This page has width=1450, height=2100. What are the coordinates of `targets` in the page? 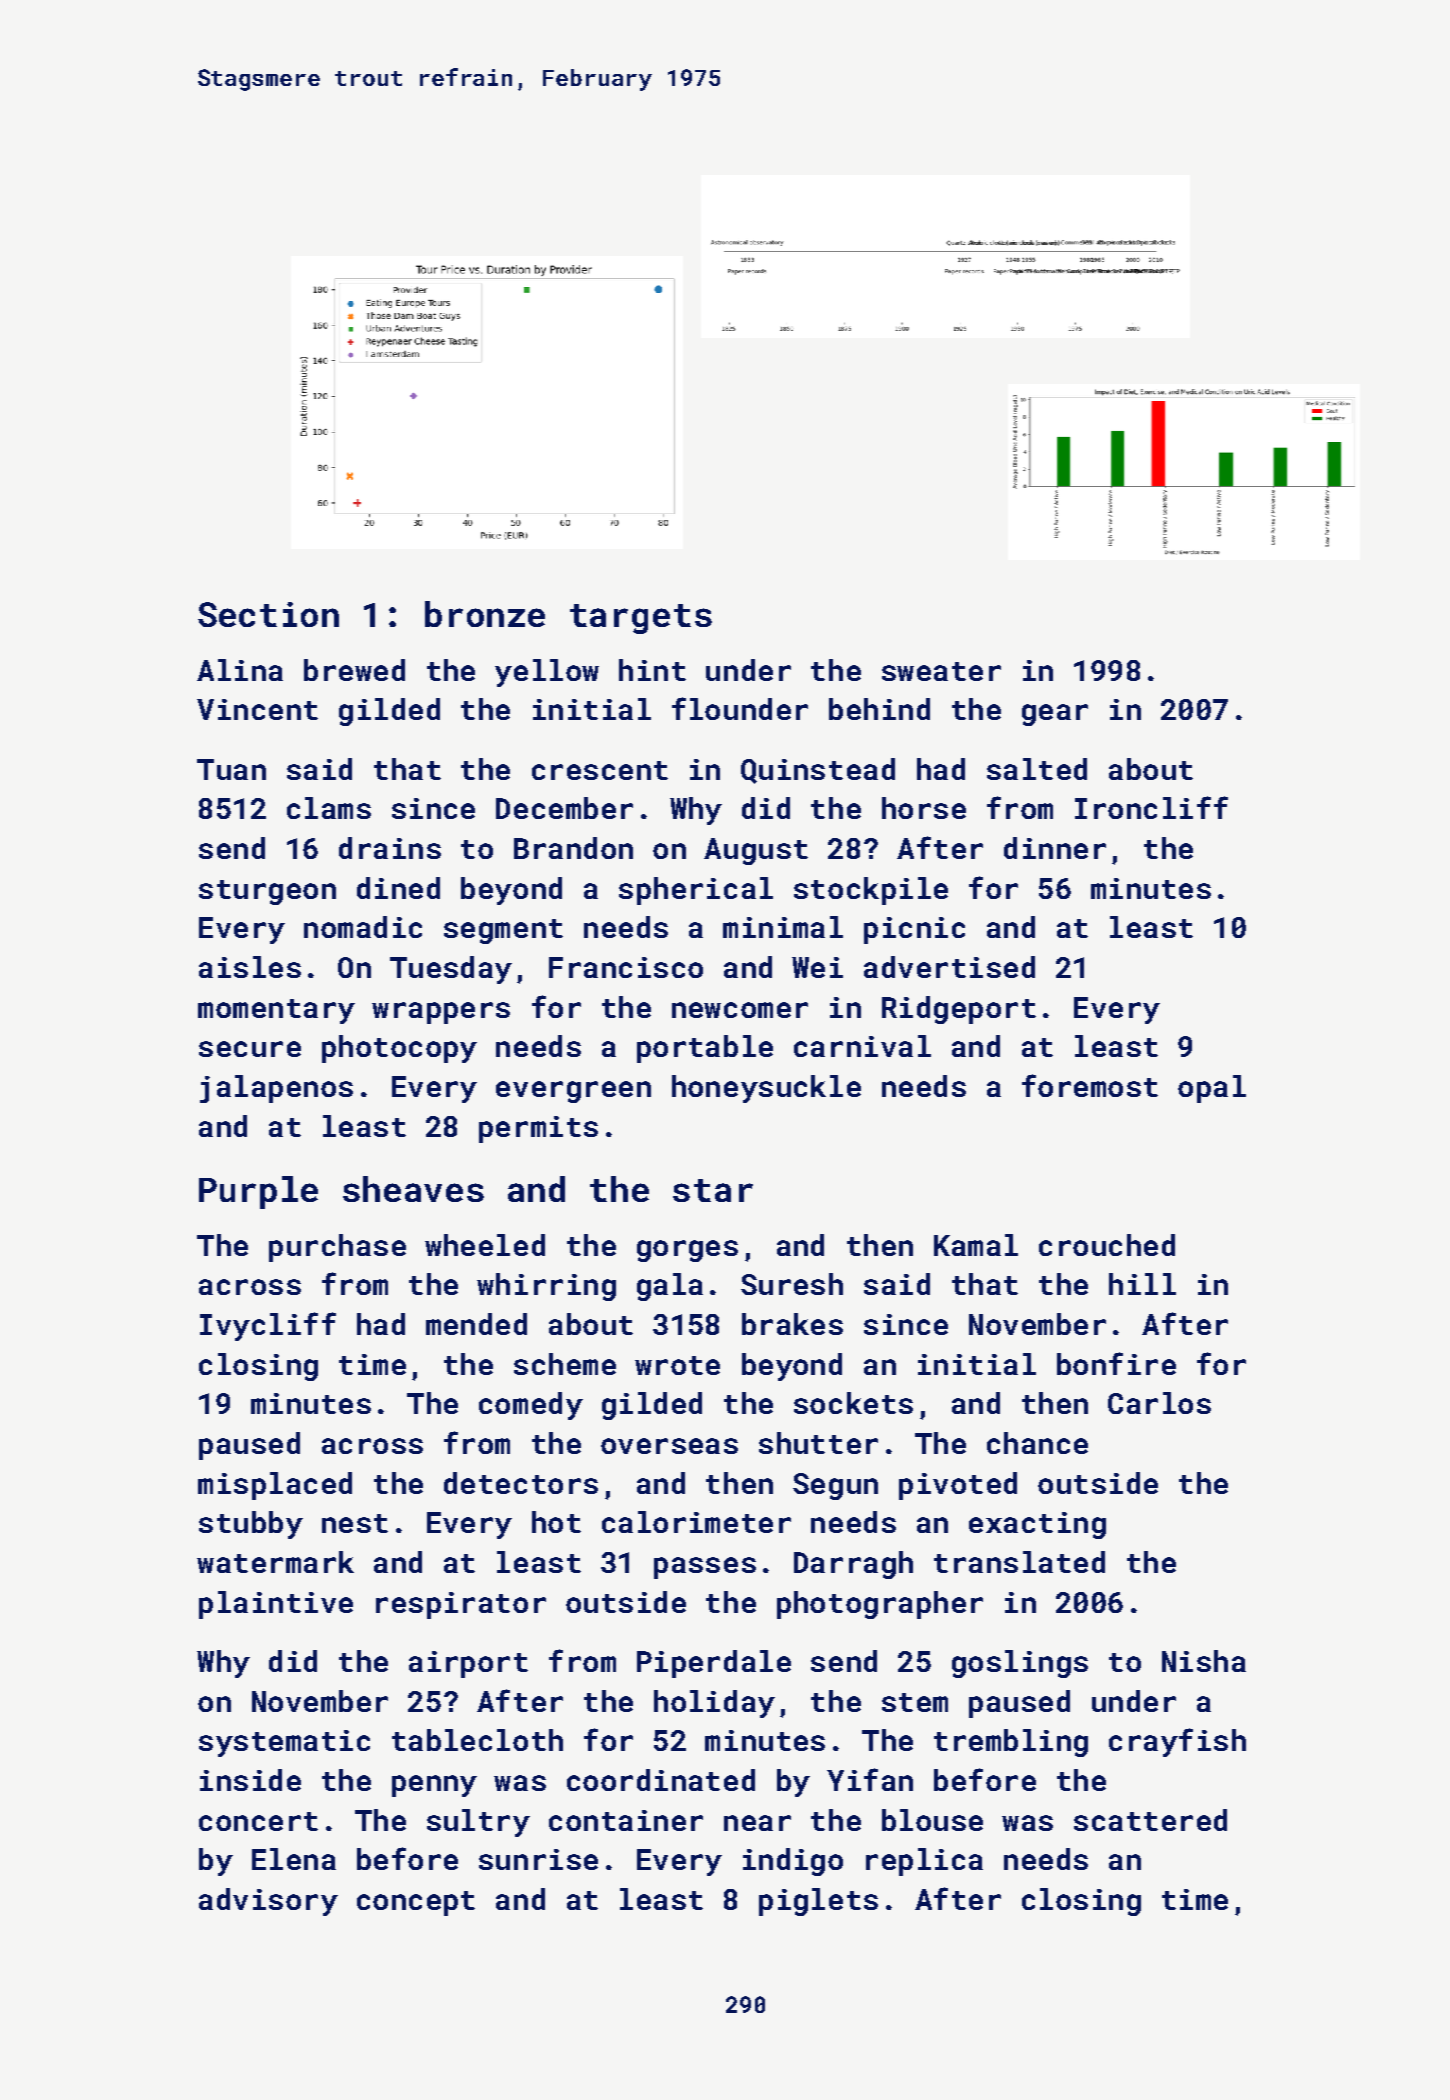 It's located at (641, 619).
